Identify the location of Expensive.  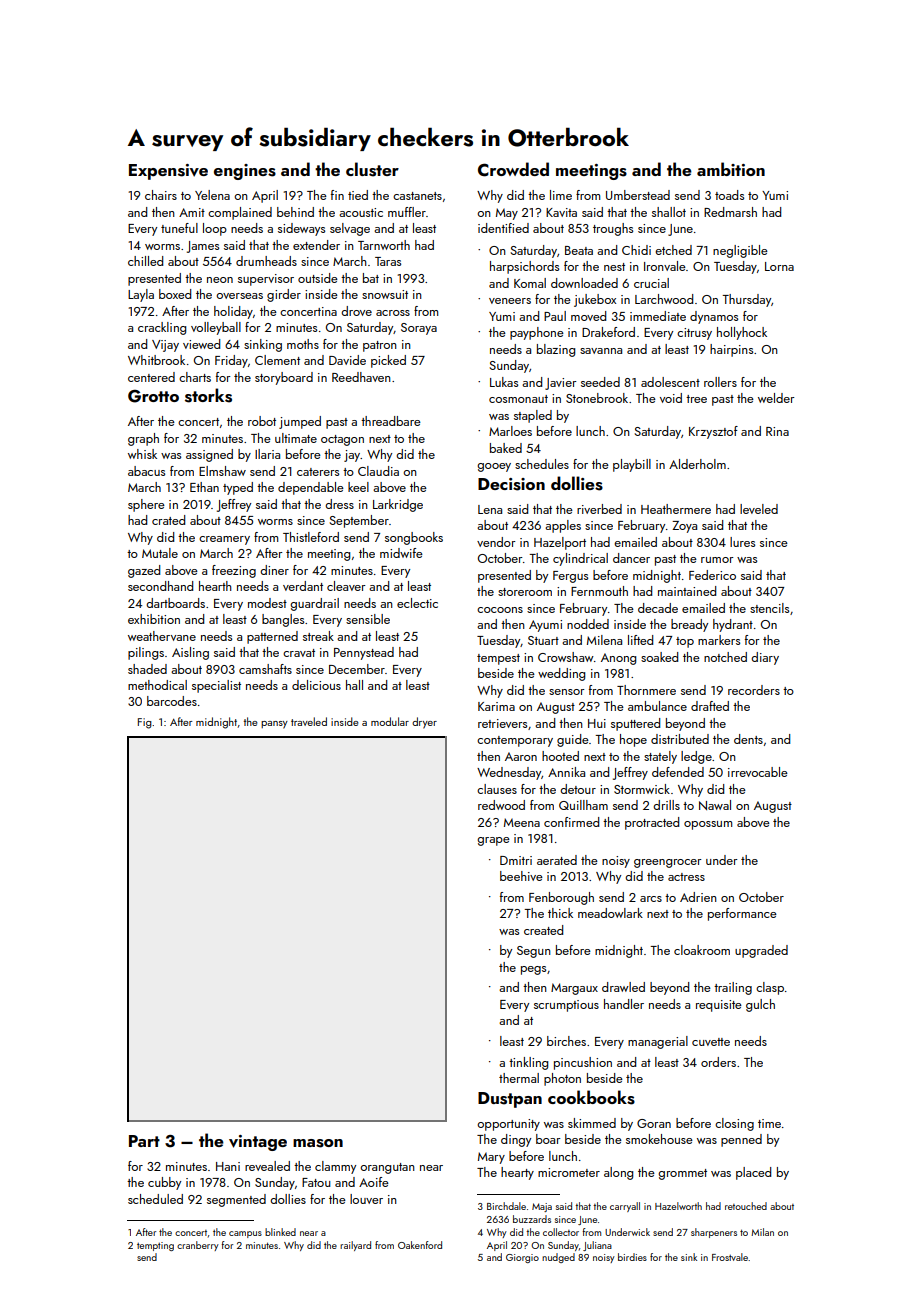
(168, 172).
